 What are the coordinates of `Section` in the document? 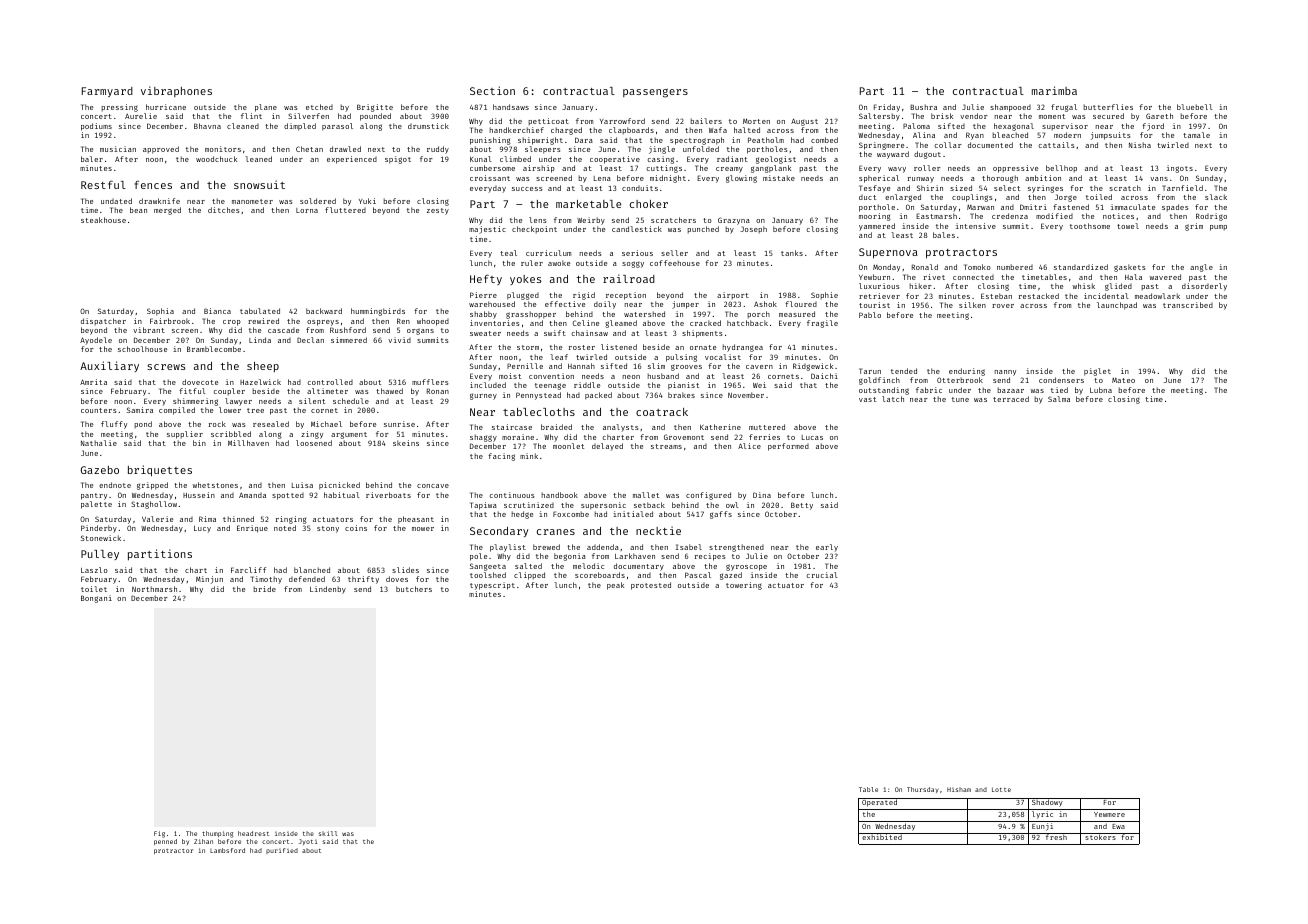 It's located at (492, 90).
